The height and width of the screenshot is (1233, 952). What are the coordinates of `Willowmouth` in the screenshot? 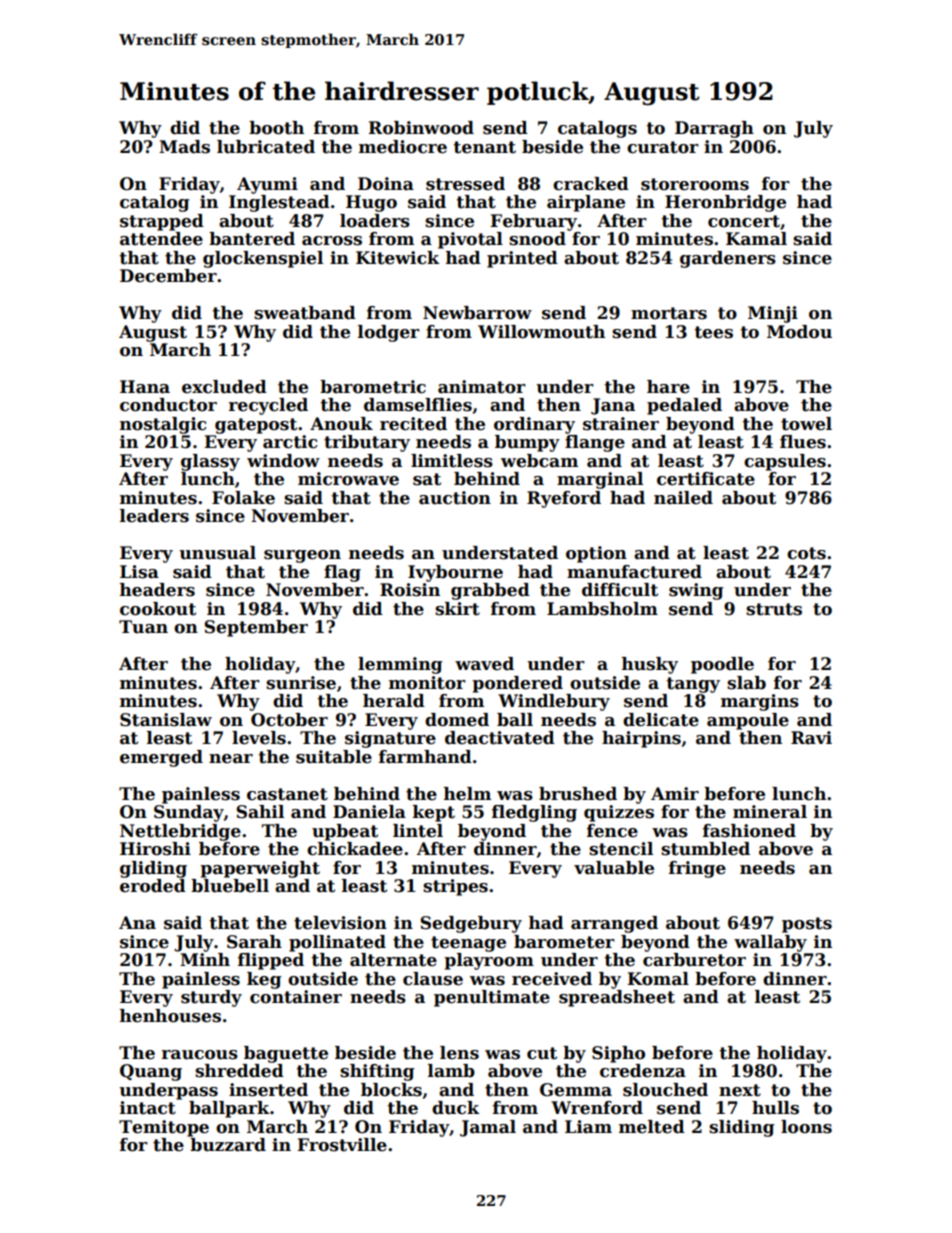 It's located at (541, 332).
